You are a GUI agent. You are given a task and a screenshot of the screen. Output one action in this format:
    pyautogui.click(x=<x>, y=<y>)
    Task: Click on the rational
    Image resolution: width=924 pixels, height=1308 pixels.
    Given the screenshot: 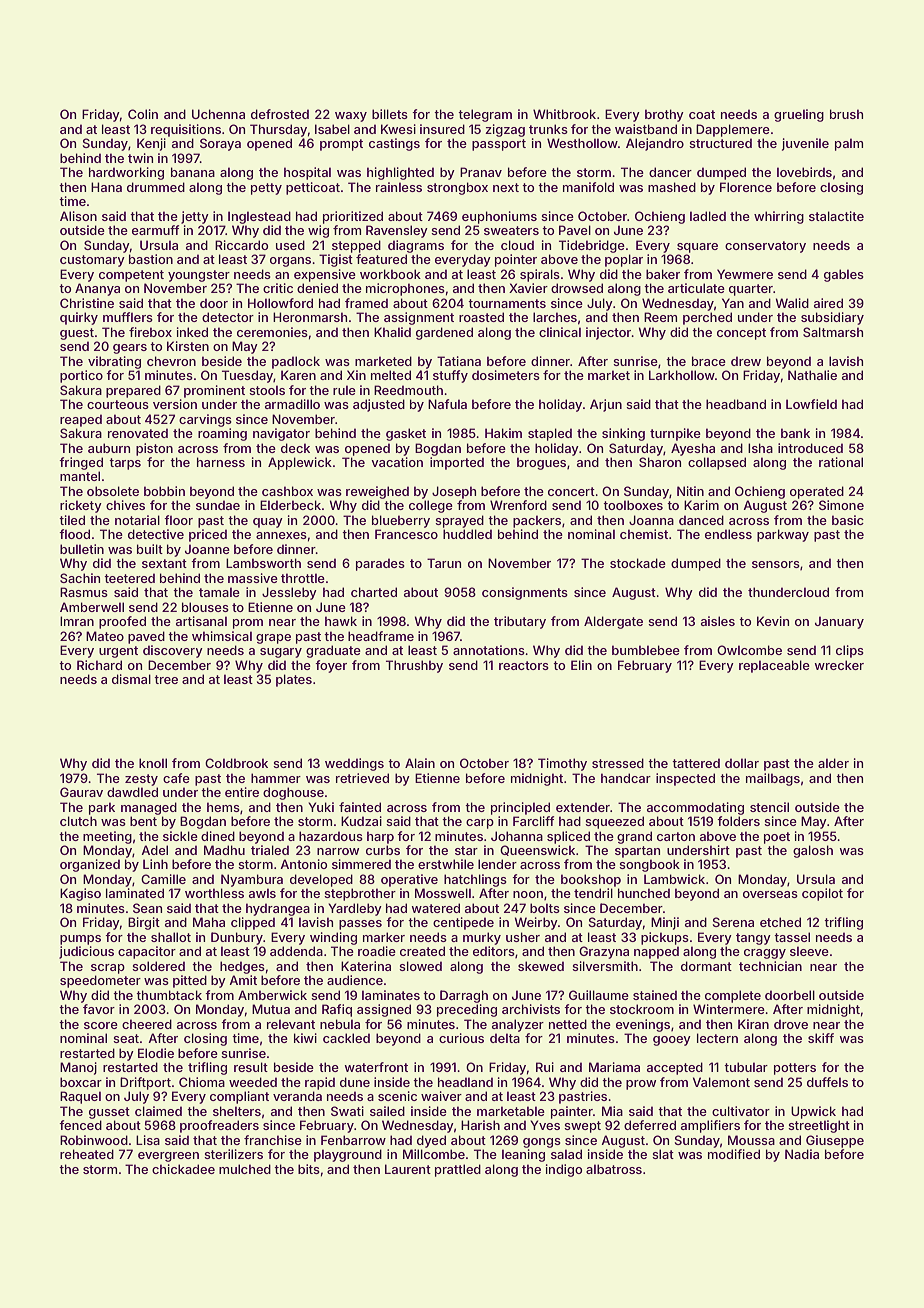 What is the action you would take?
    pyautogui.click(x=841, y=462)
